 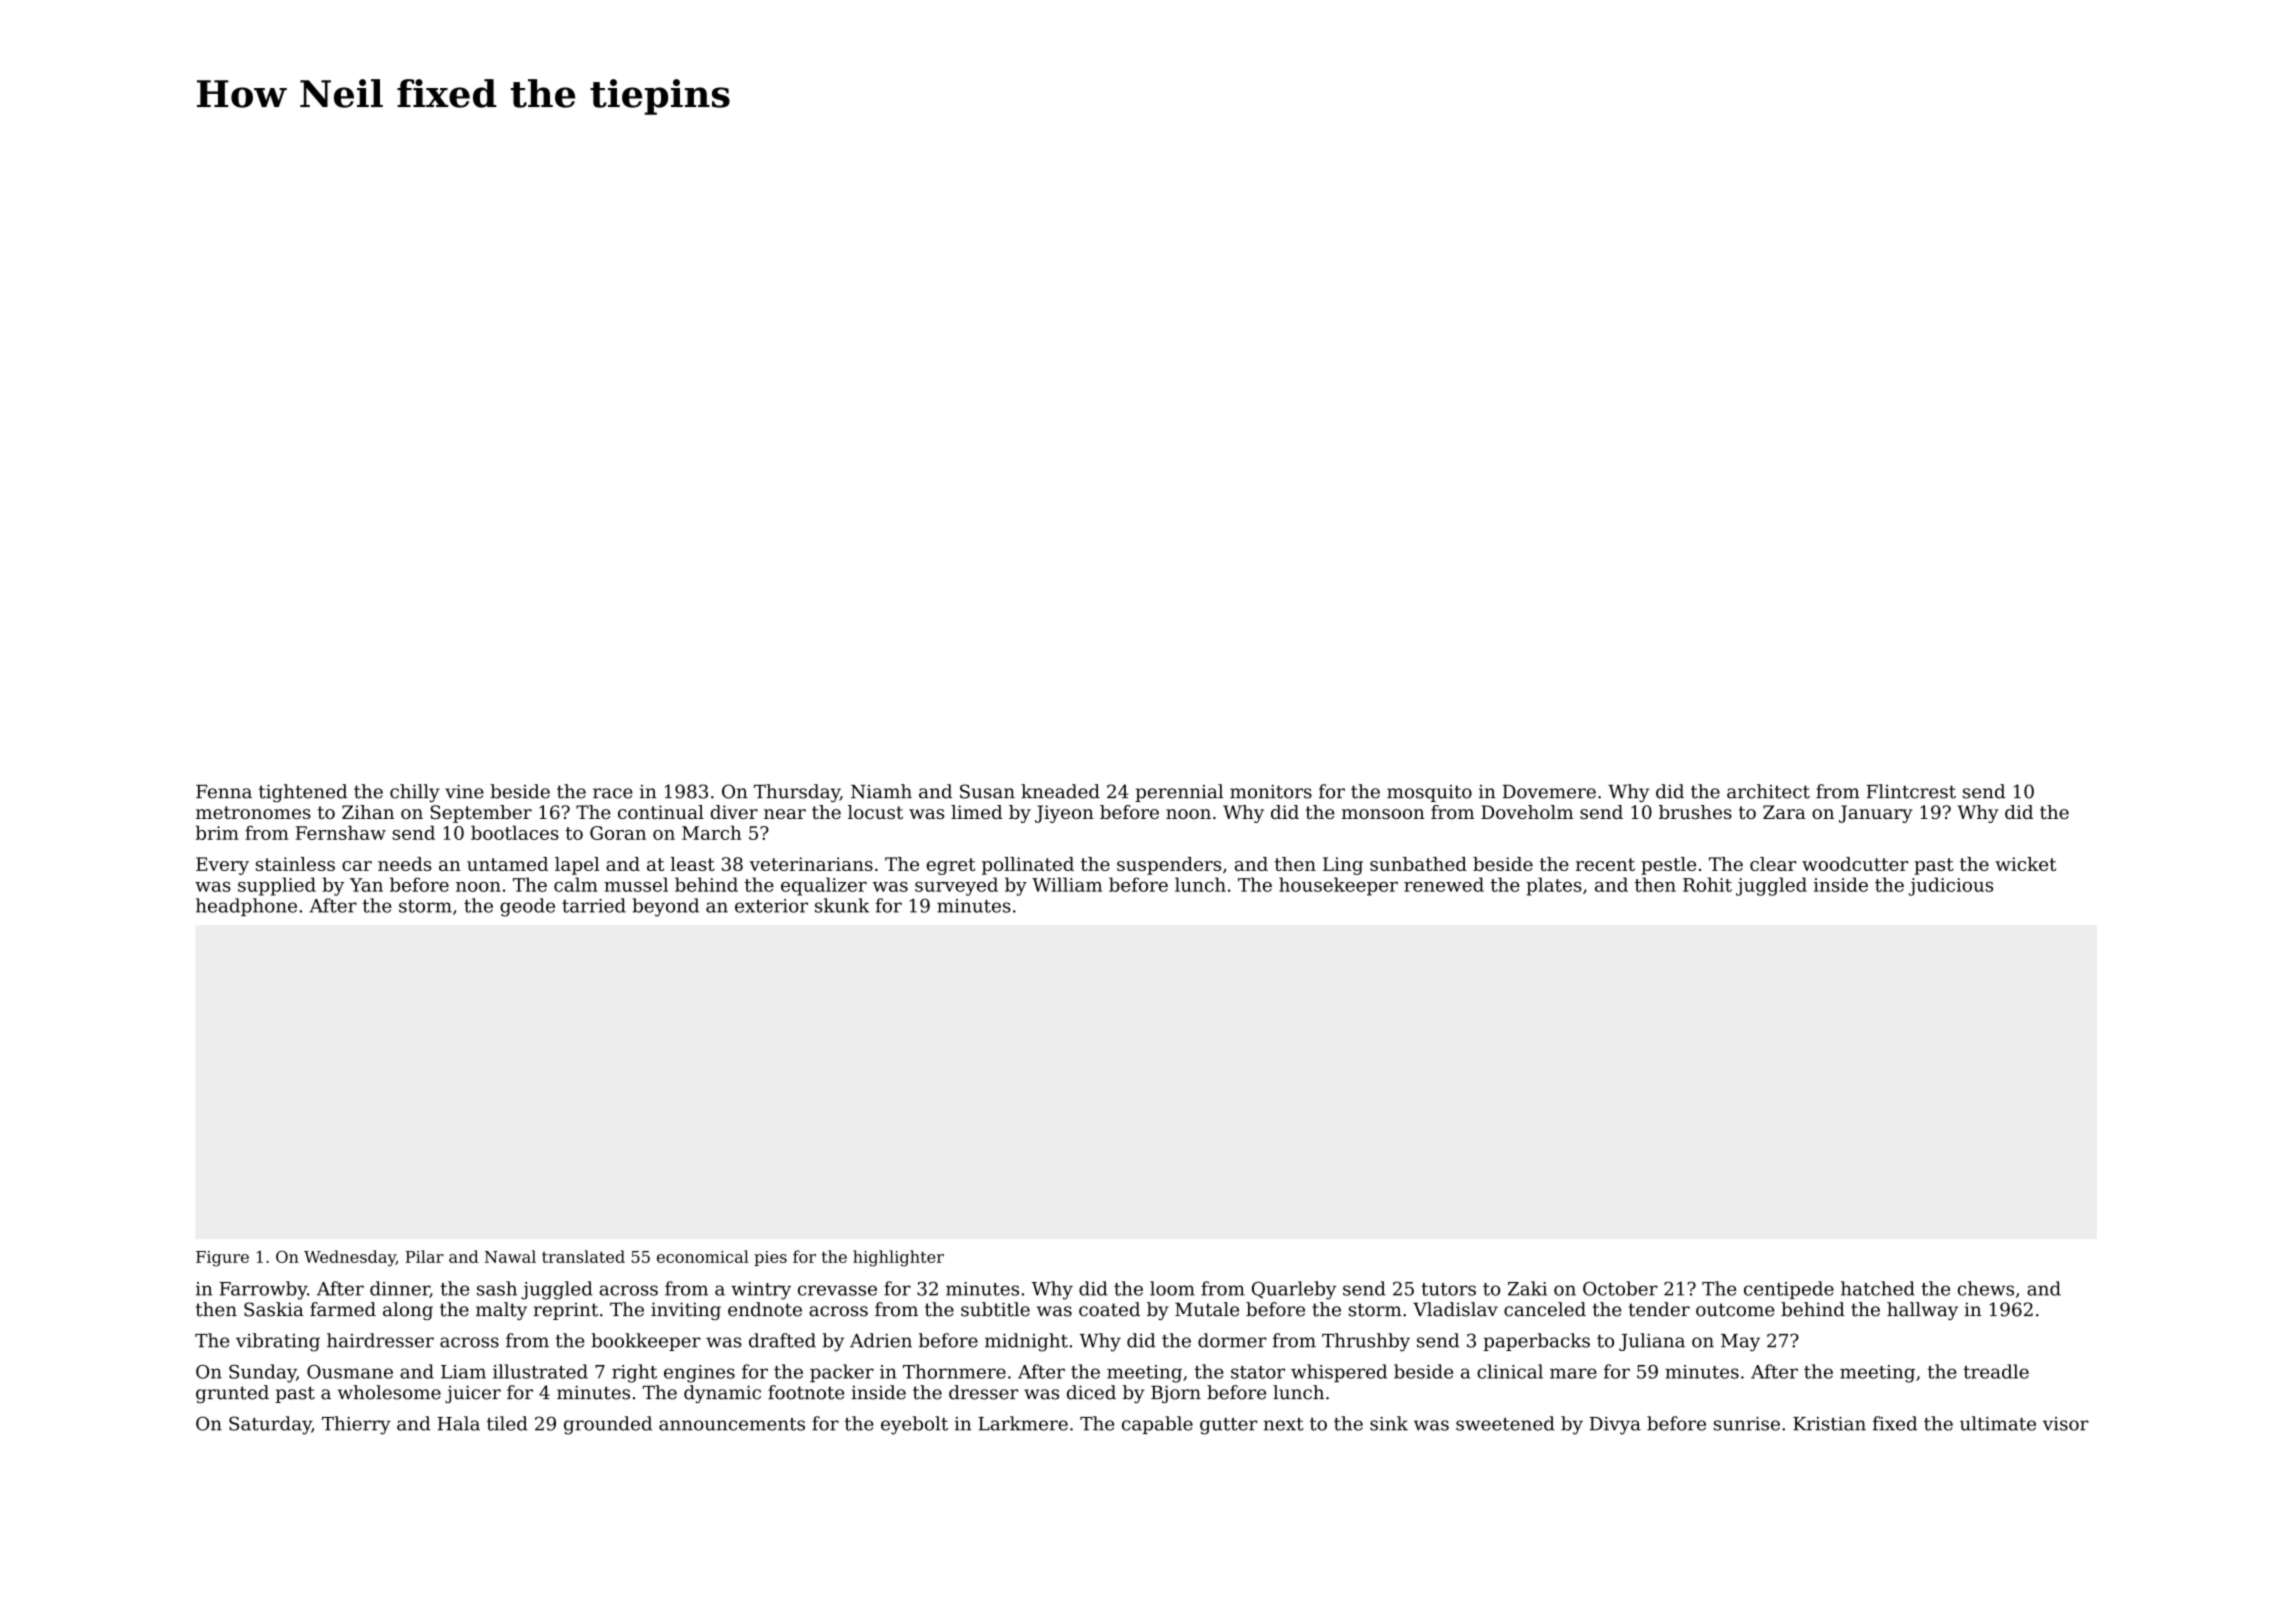 What do you see at coordinates (1878, 1288) in the screenshot?
I see `hatched` at bounding box center [1878, 1288].
